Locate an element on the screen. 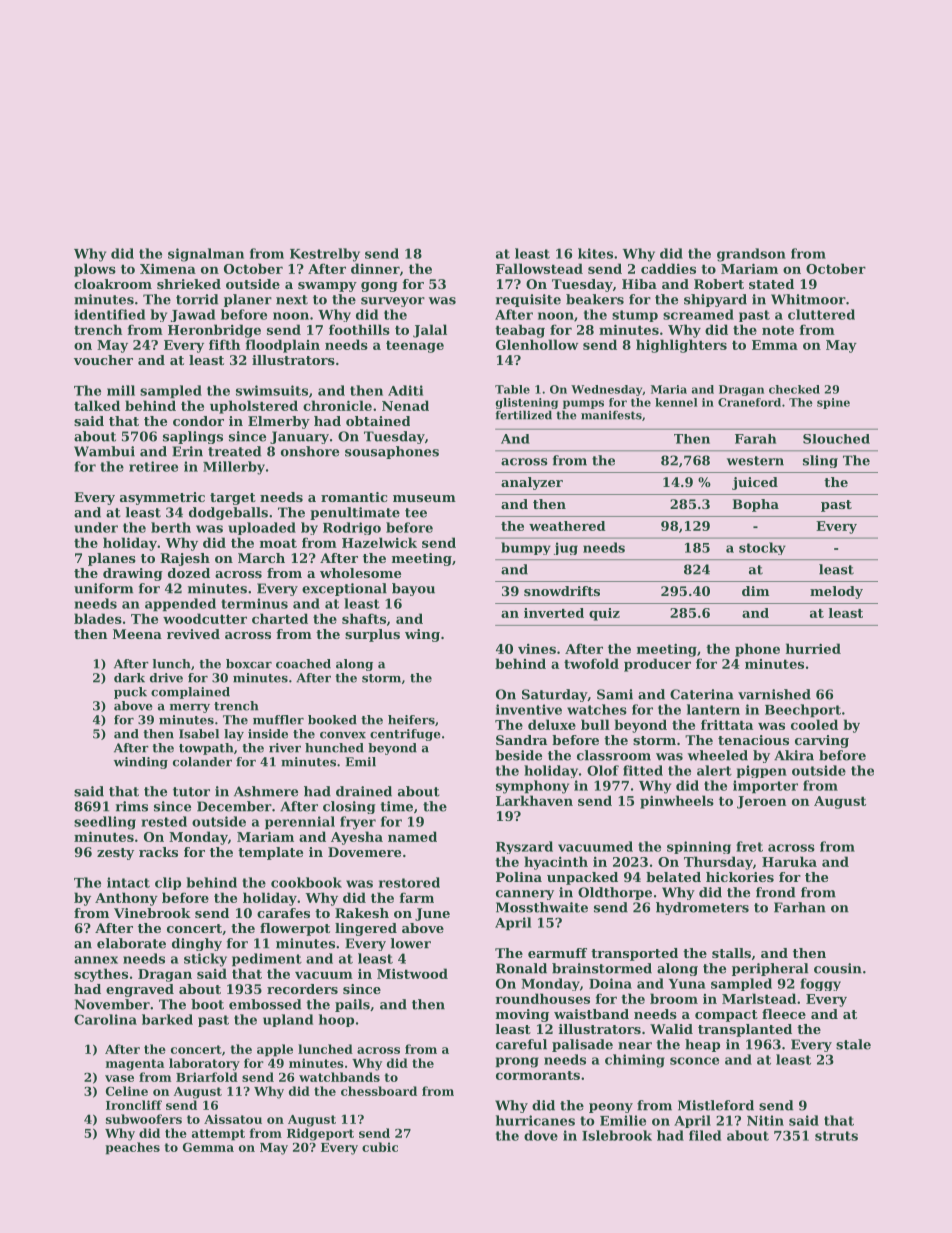 The width and height of the screenshot is (952, 1233). November is located at coordinates (112, 1004).
